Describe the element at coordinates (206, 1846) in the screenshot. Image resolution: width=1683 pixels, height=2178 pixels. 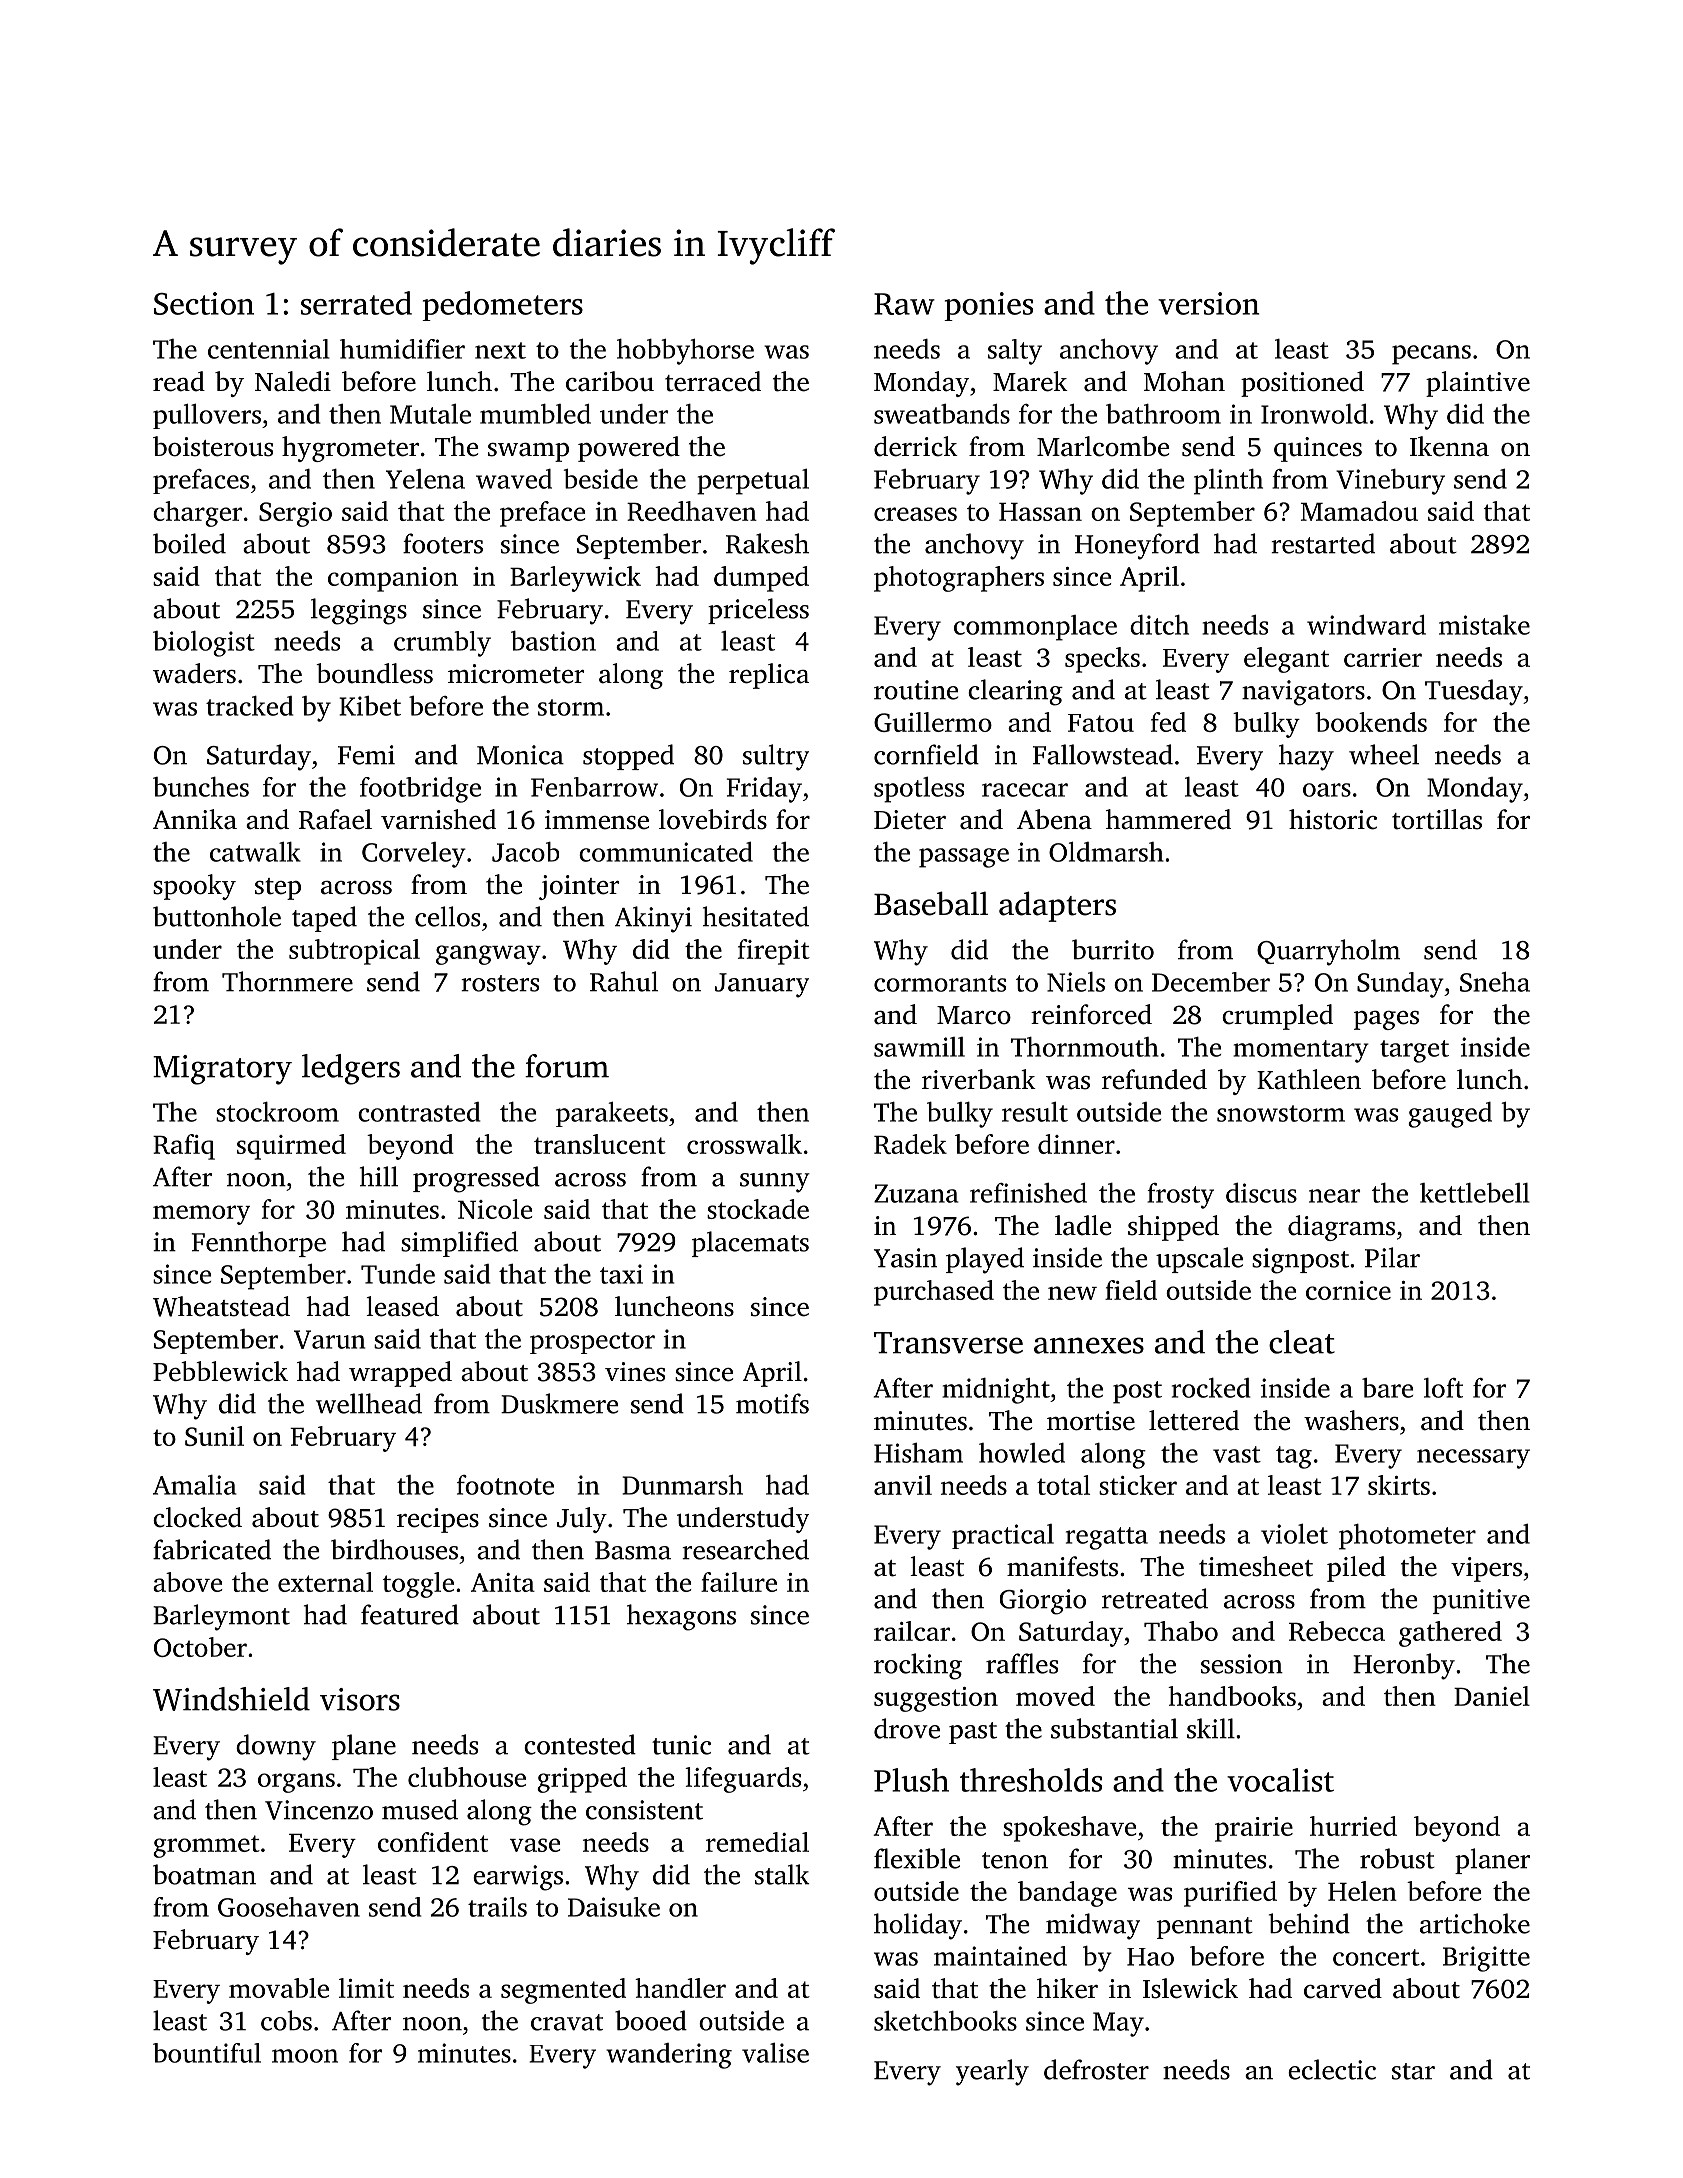
I see `grommet` at that location.
